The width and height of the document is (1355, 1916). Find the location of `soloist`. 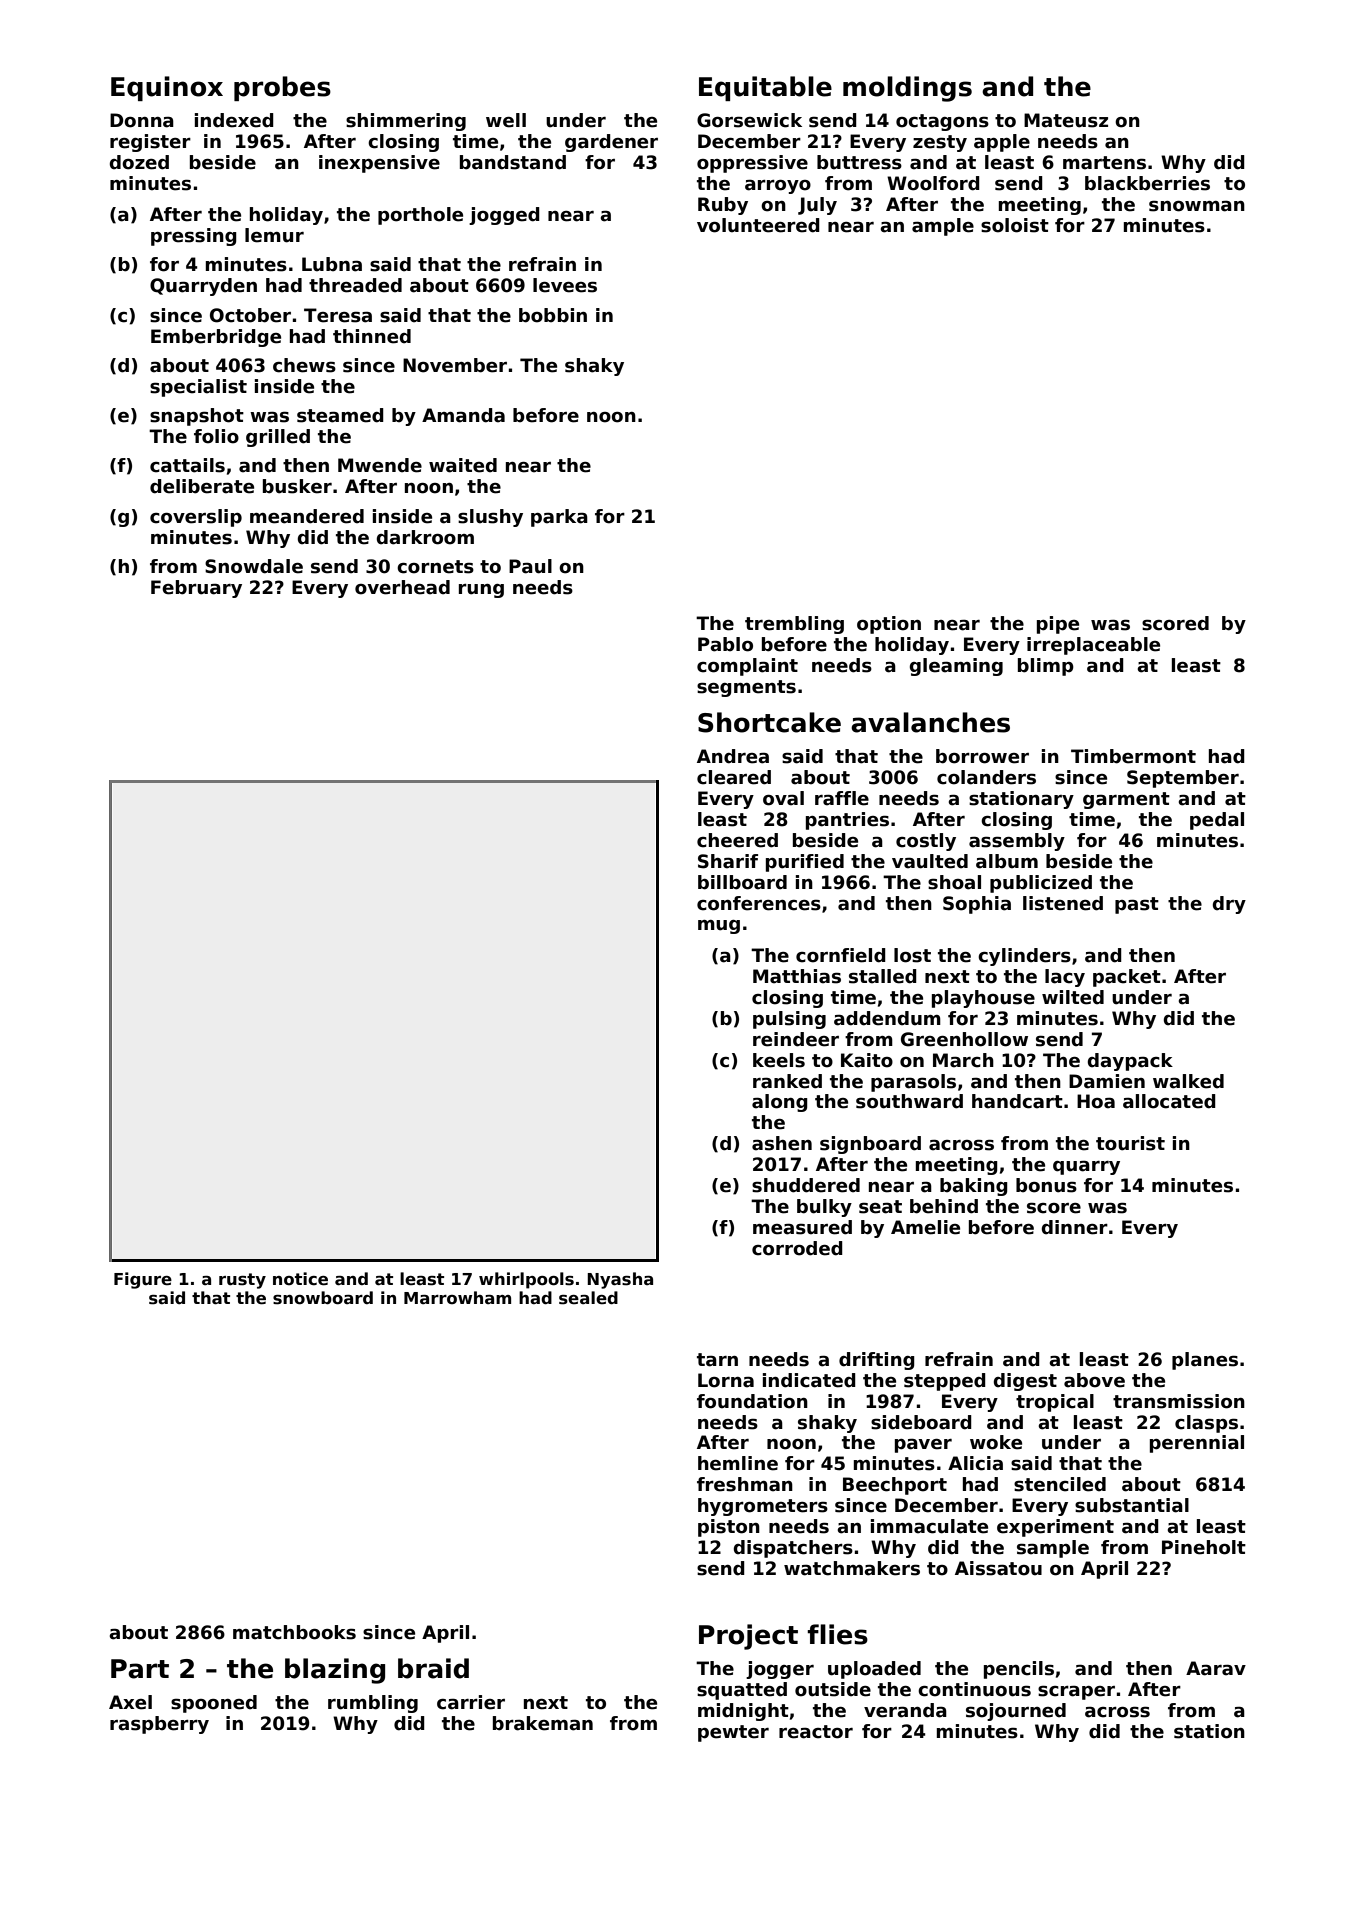

soloist is located at coordinates (1015, 225).
